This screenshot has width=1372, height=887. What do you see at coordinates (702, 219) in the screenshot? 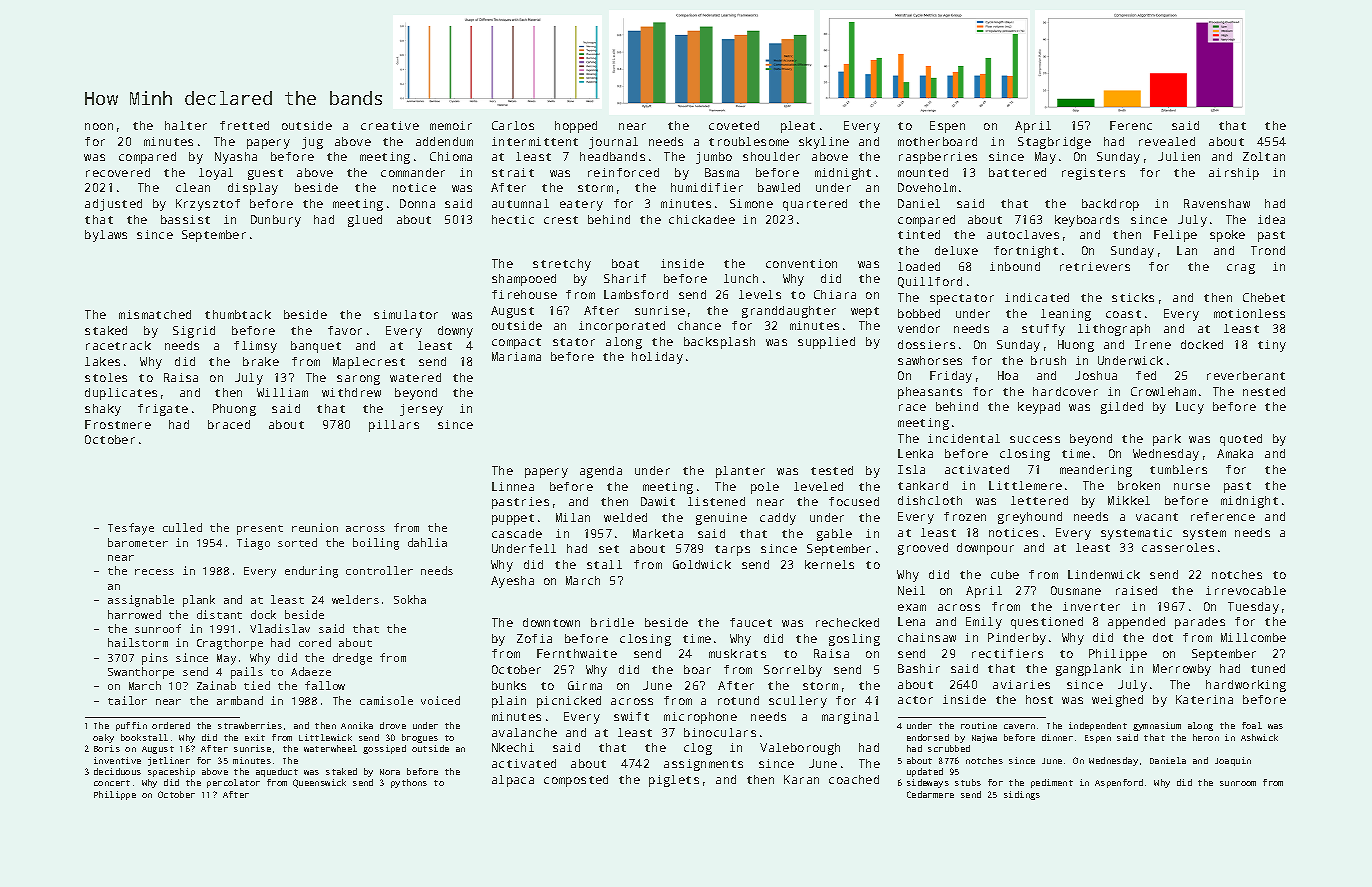
I see `chickadee` at bounding box center [702, 219].
